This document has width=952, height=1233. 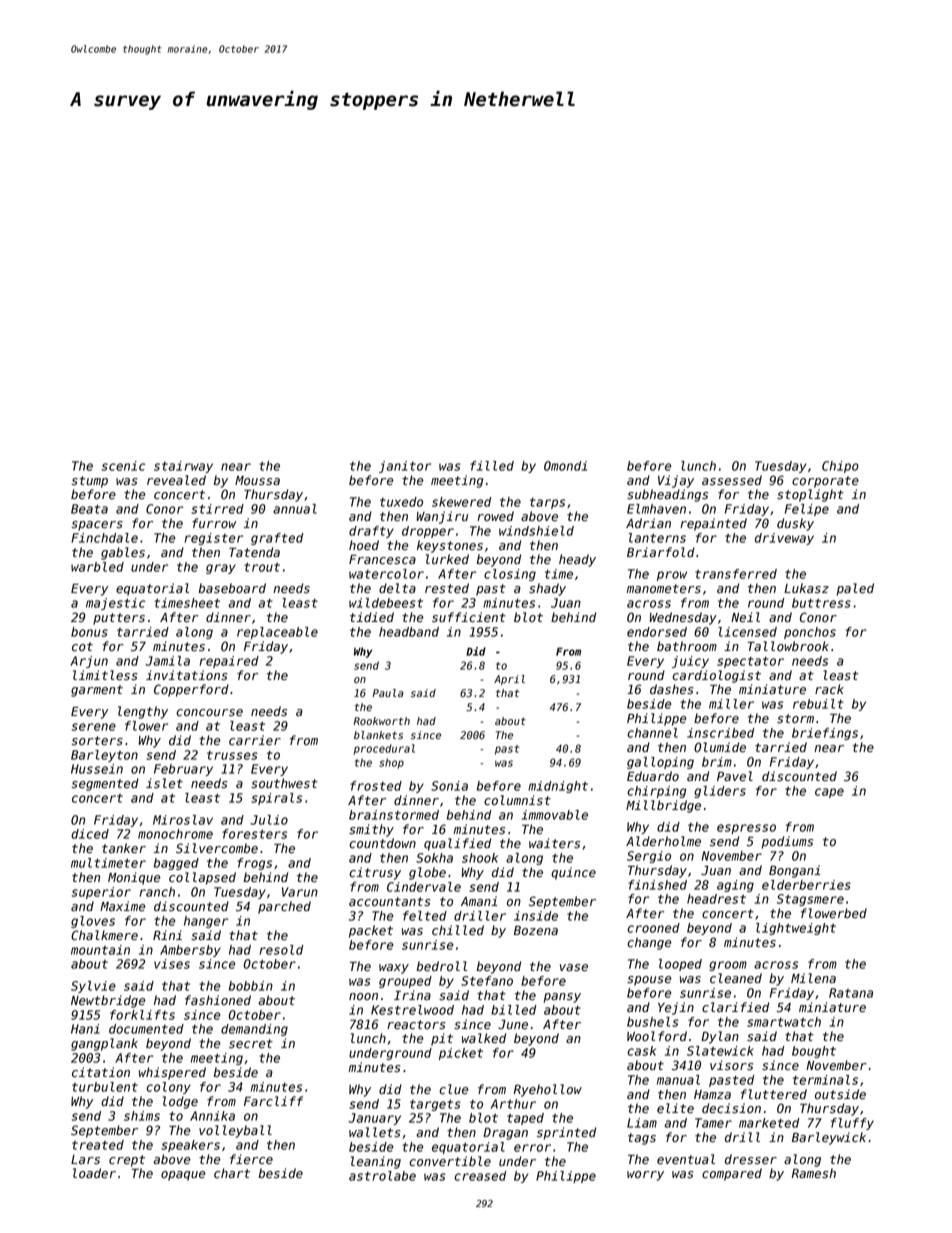 I want to click on noon, so click(x=363, y=997).
